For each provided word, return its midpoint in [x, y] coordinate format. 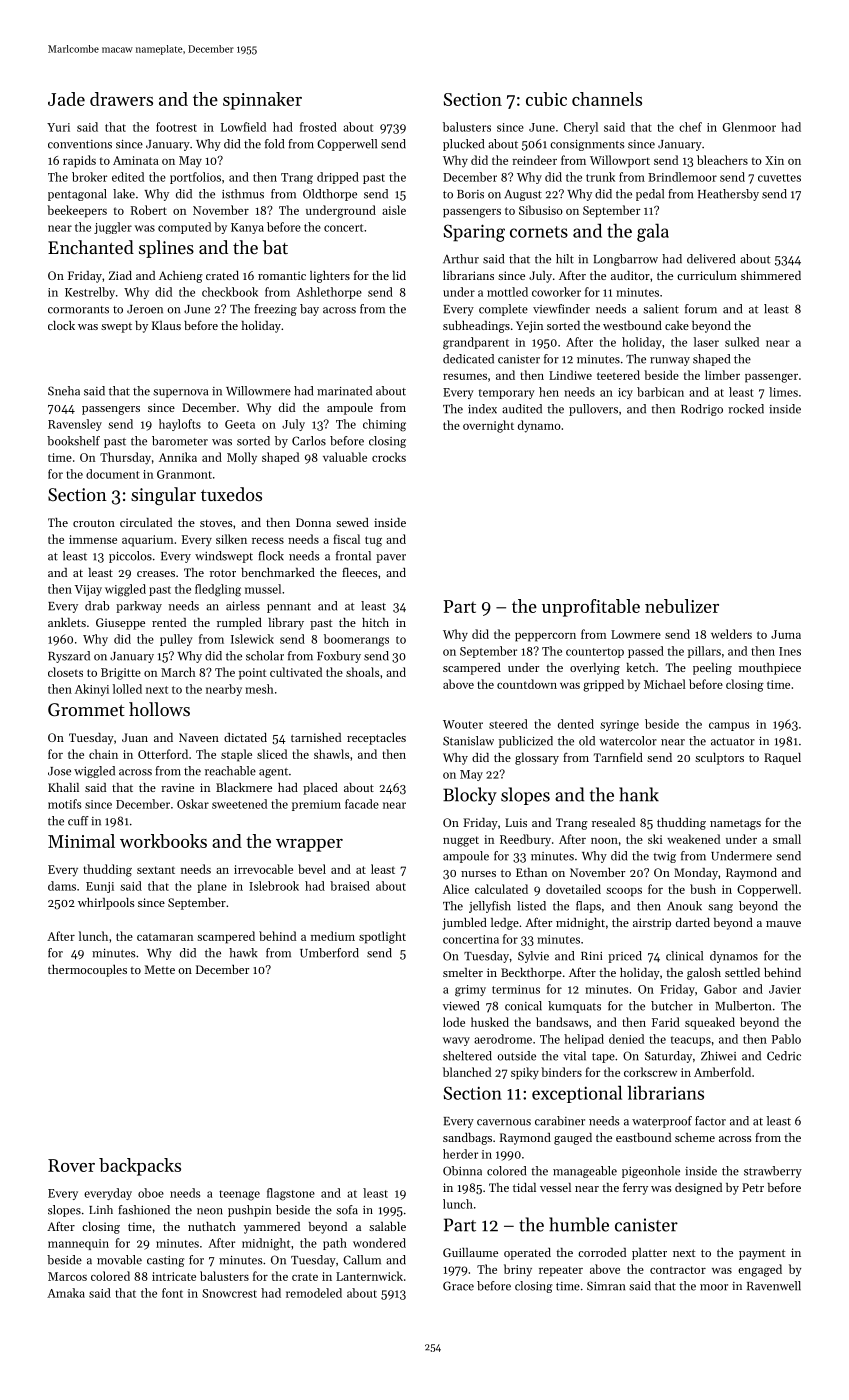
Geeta [240, 424]
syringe [619, 726]
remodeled [314, 1293]
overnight [488, 426]
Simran [606, 1286]
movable [119, 1260]
